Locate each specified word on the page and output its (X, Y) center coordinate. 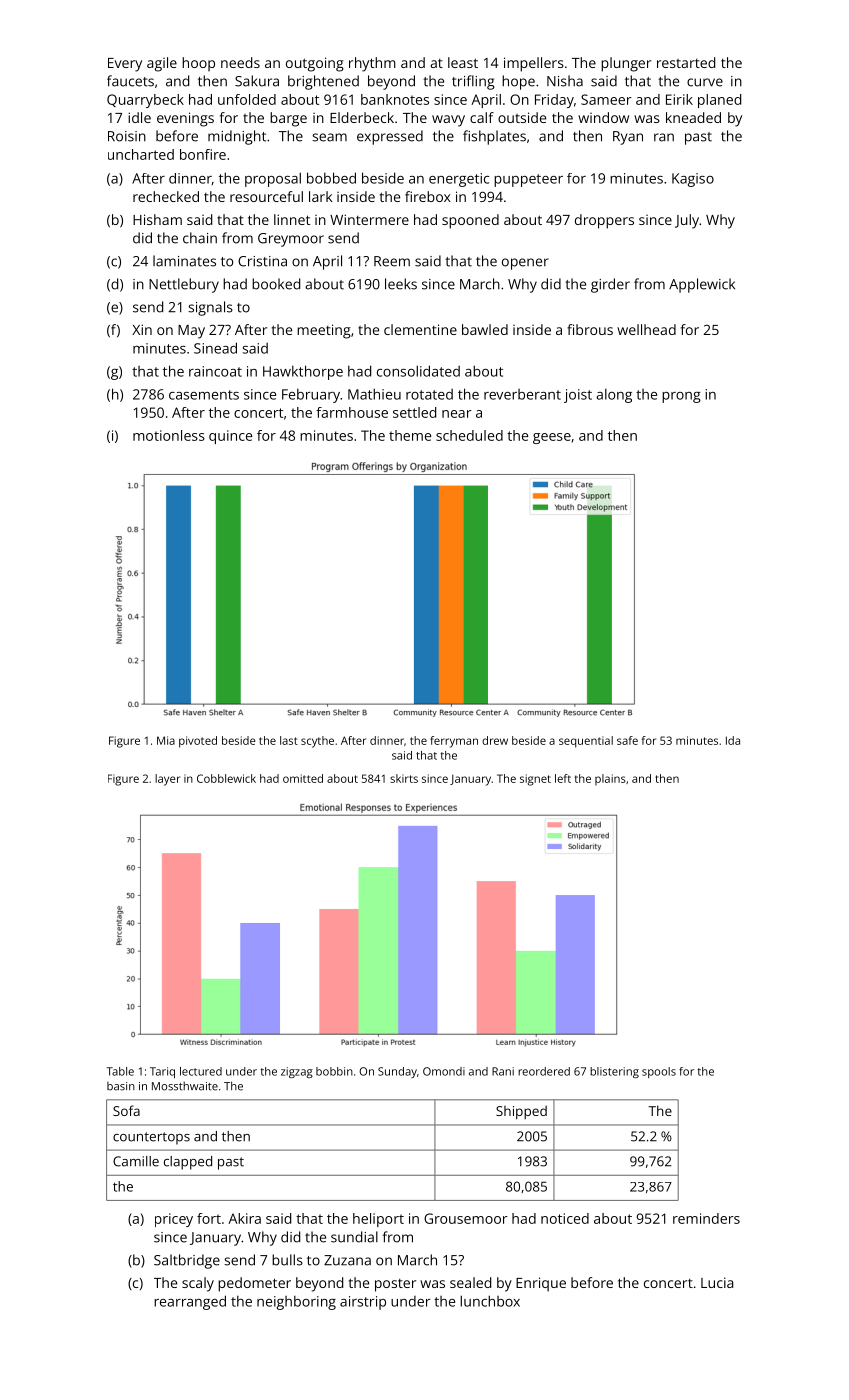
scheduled (469, 435)
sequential (586, 742)
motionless (169, 435)
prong (681, 397)
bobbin (334, 1071)
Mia (166, 740)
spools (659, 1072)
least (463, 62)
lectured (201, 1071)
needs (240, 62)
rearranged (190, 1302)
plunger (626, 64)
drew (495, 740)
